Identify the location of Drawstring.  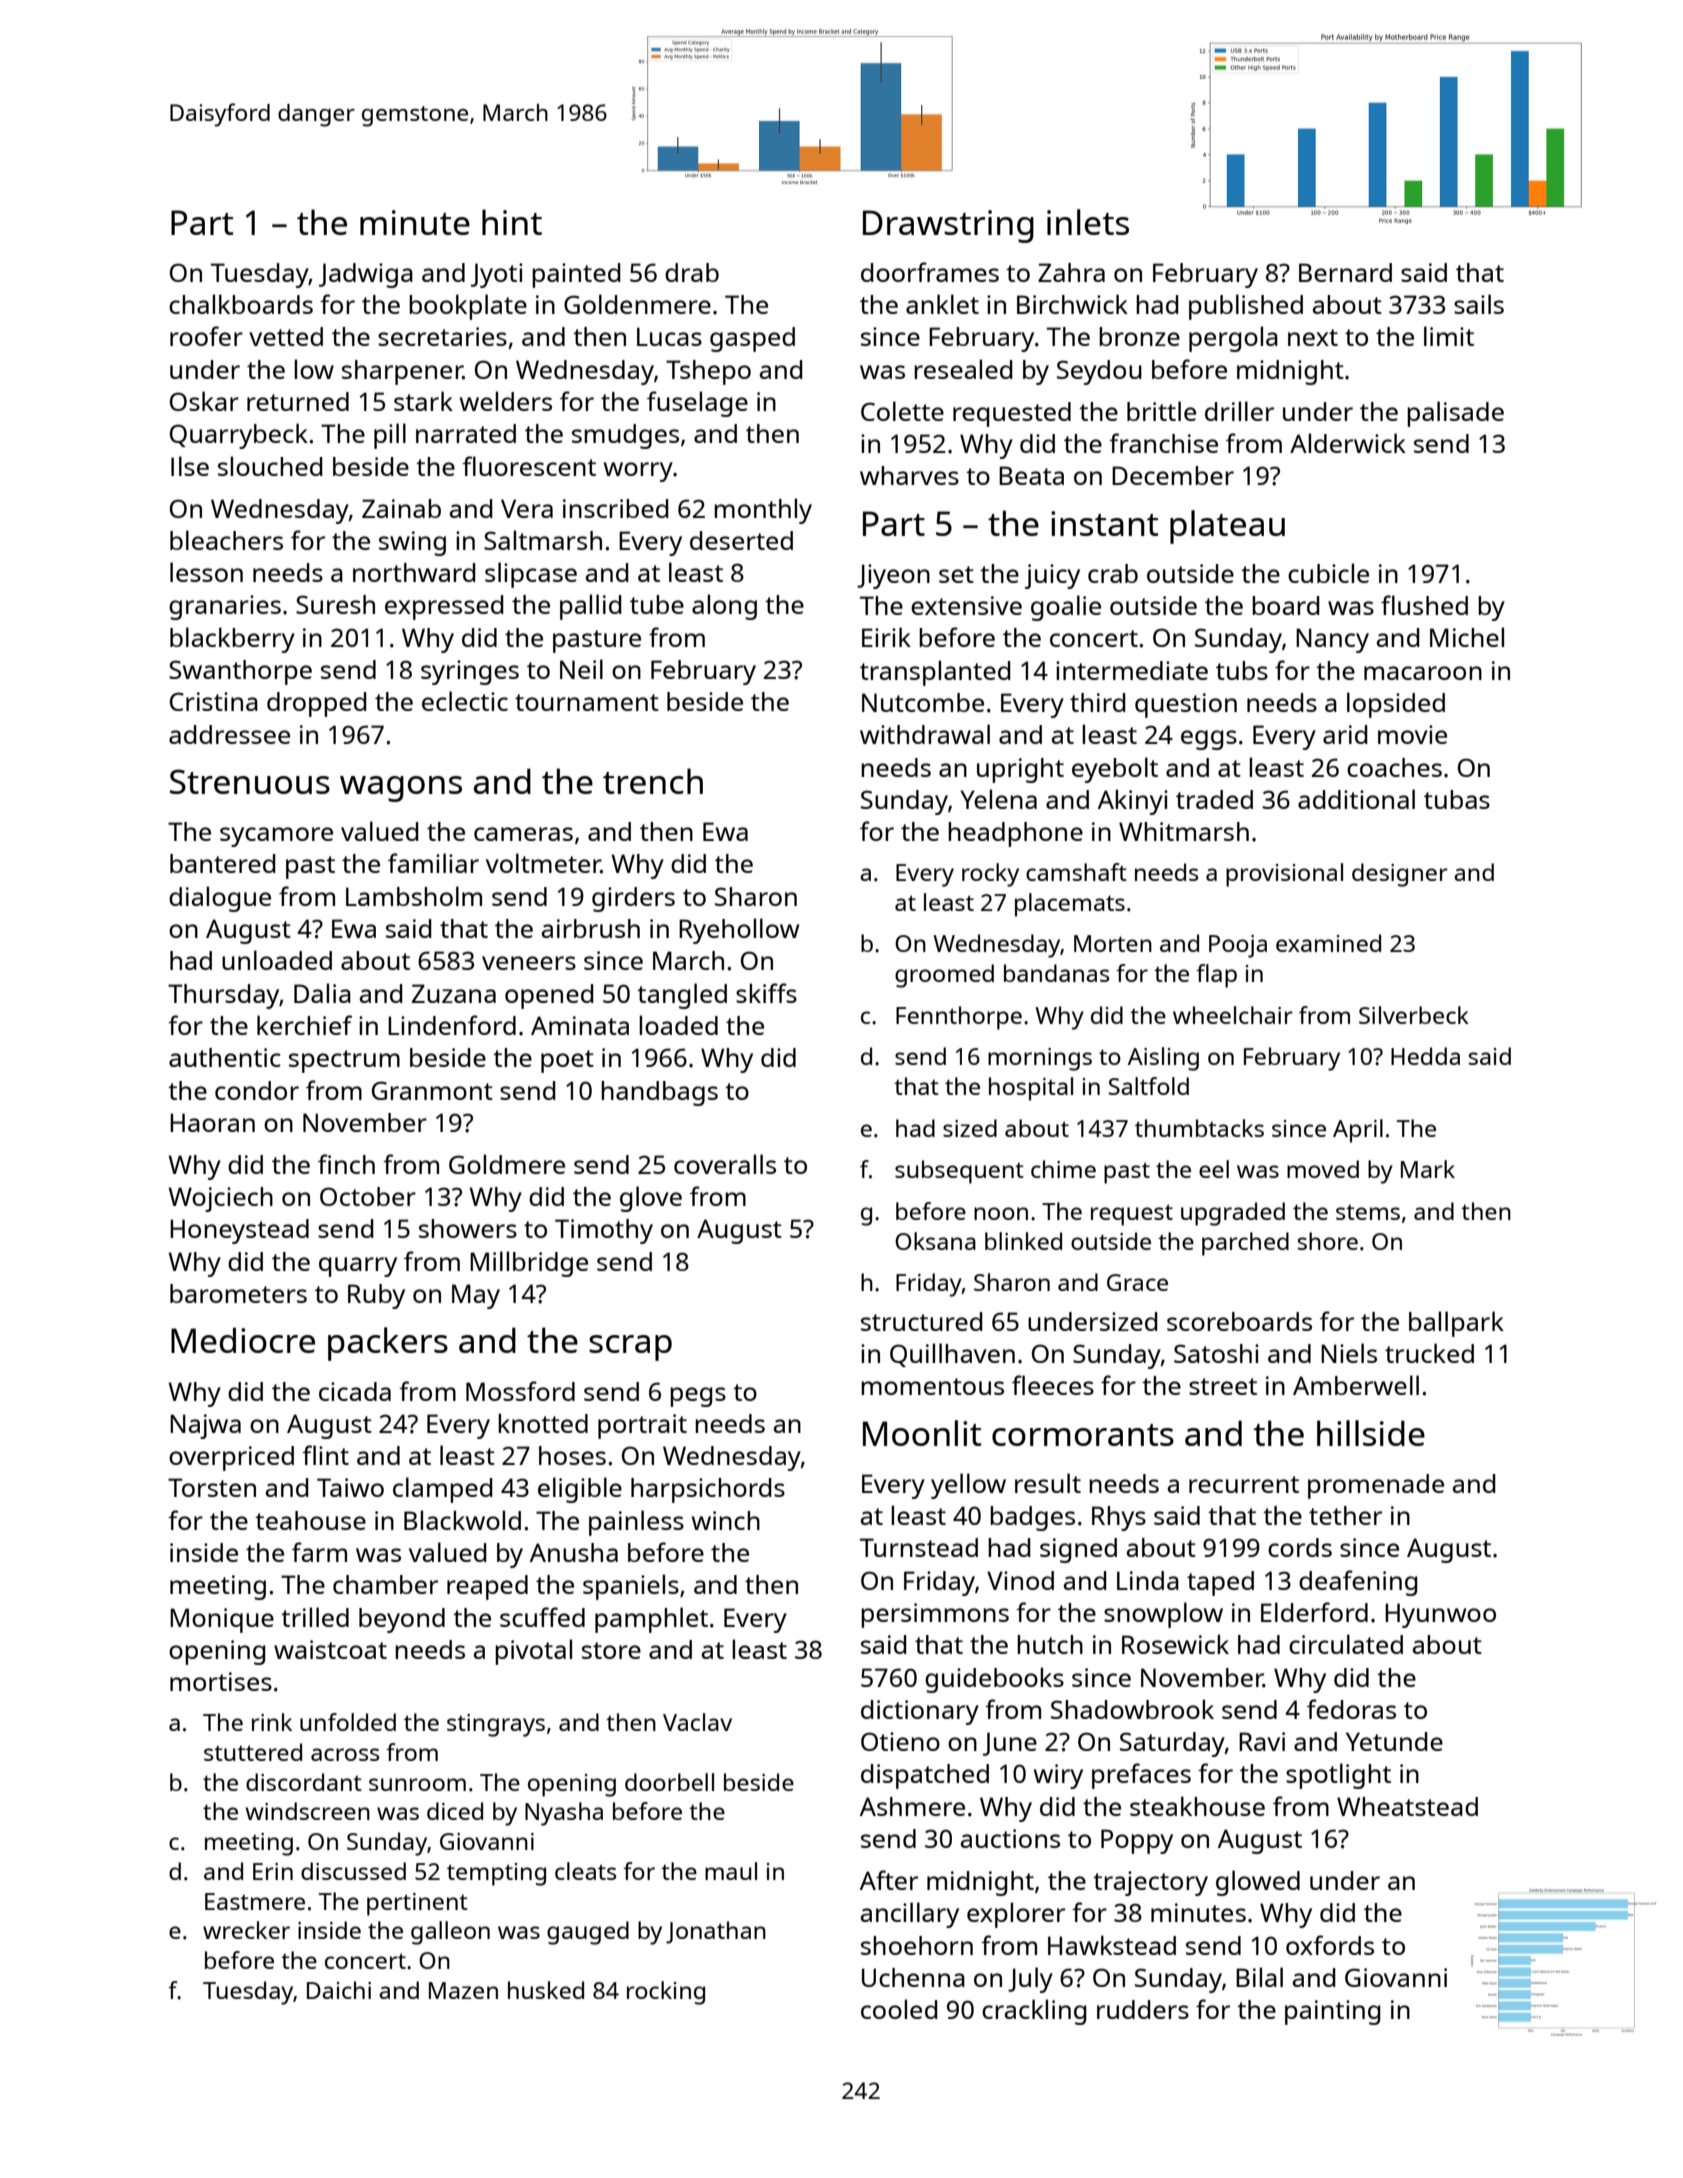
(948, 226).
